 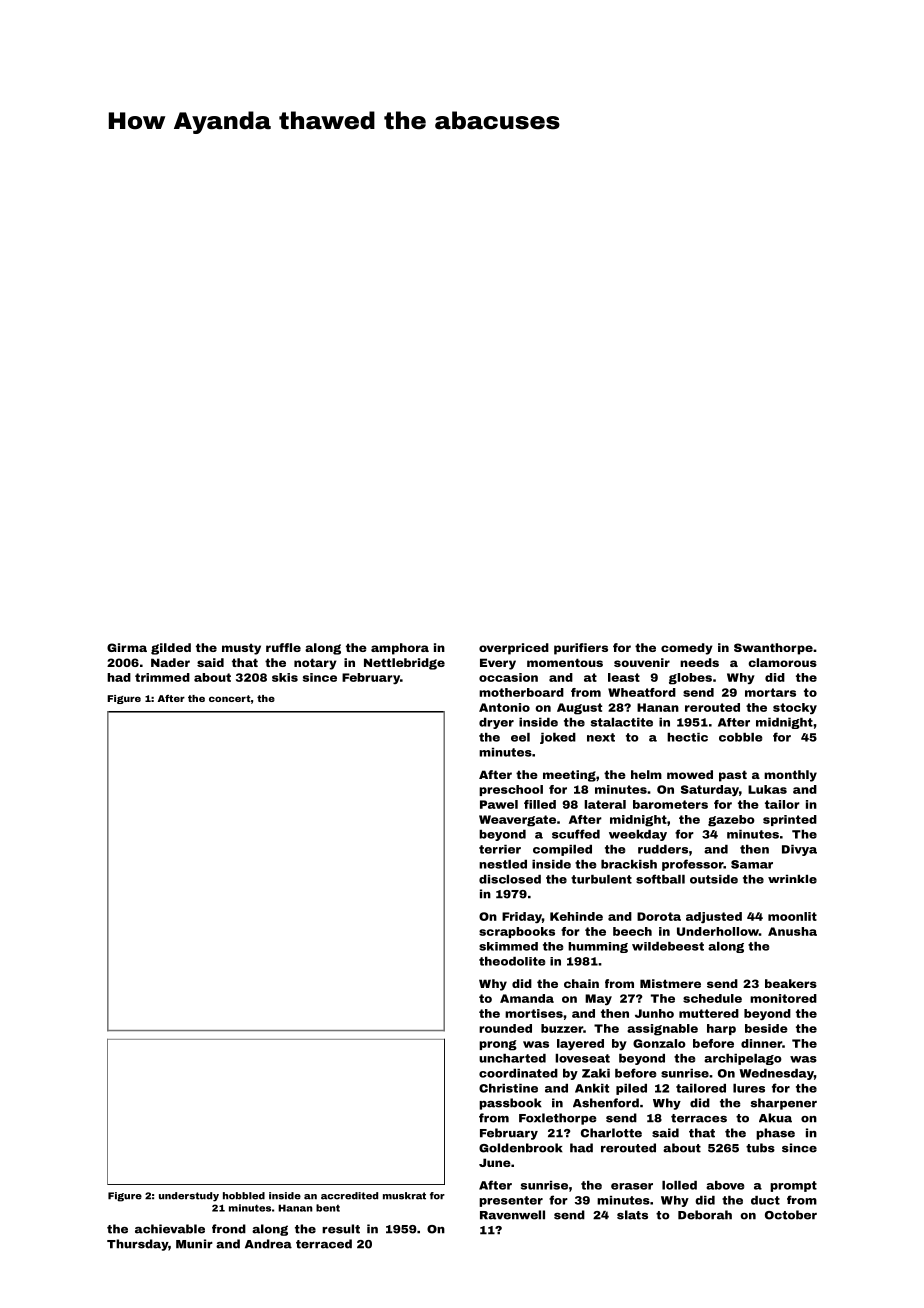 What do you see at coordinates (514, 649) in the document?
I see `overpriced` at bounding box center [514, 649].
